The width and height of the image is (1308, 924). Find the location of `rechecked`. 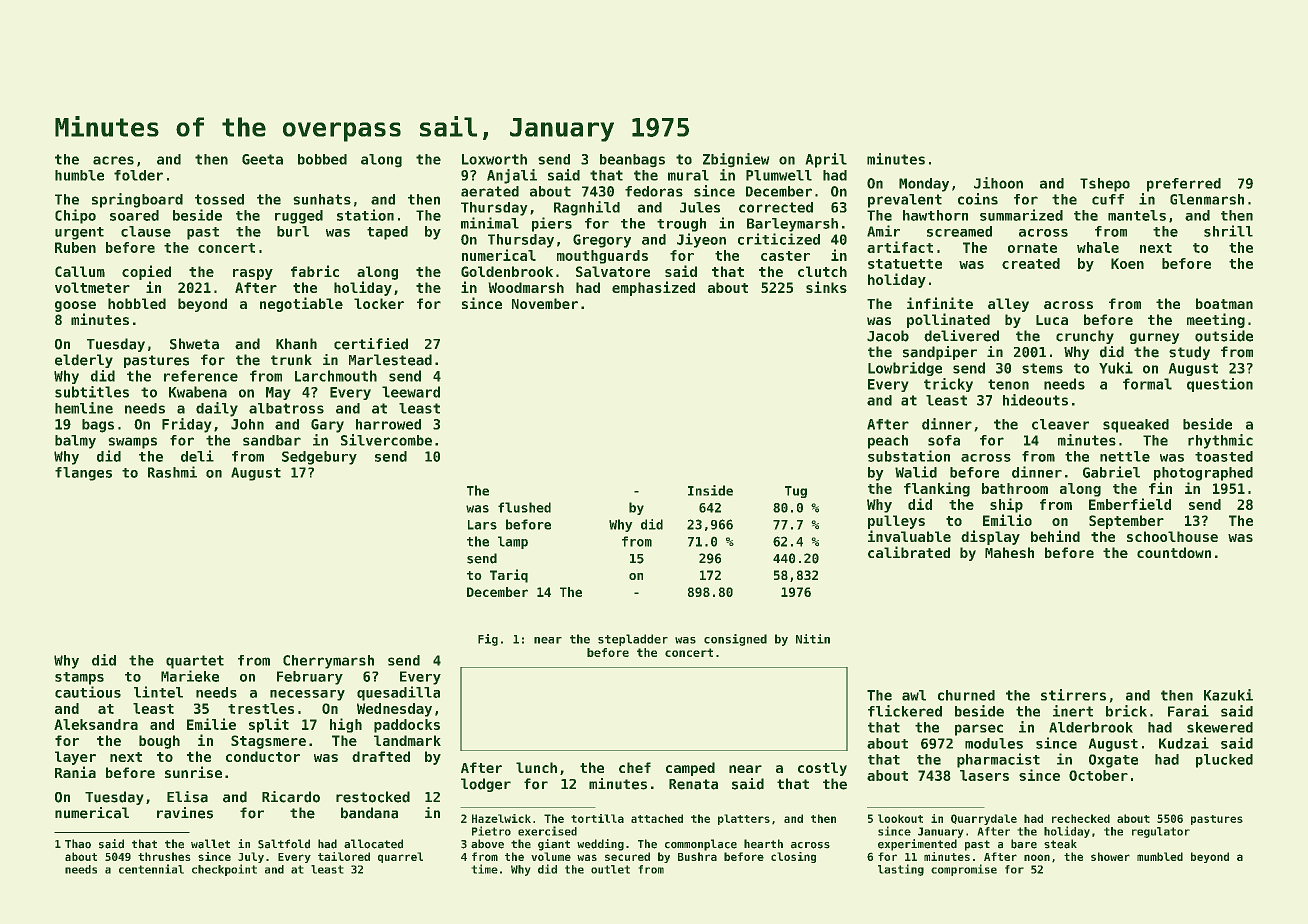

rechecked is located at coordinates (1081, 818).
